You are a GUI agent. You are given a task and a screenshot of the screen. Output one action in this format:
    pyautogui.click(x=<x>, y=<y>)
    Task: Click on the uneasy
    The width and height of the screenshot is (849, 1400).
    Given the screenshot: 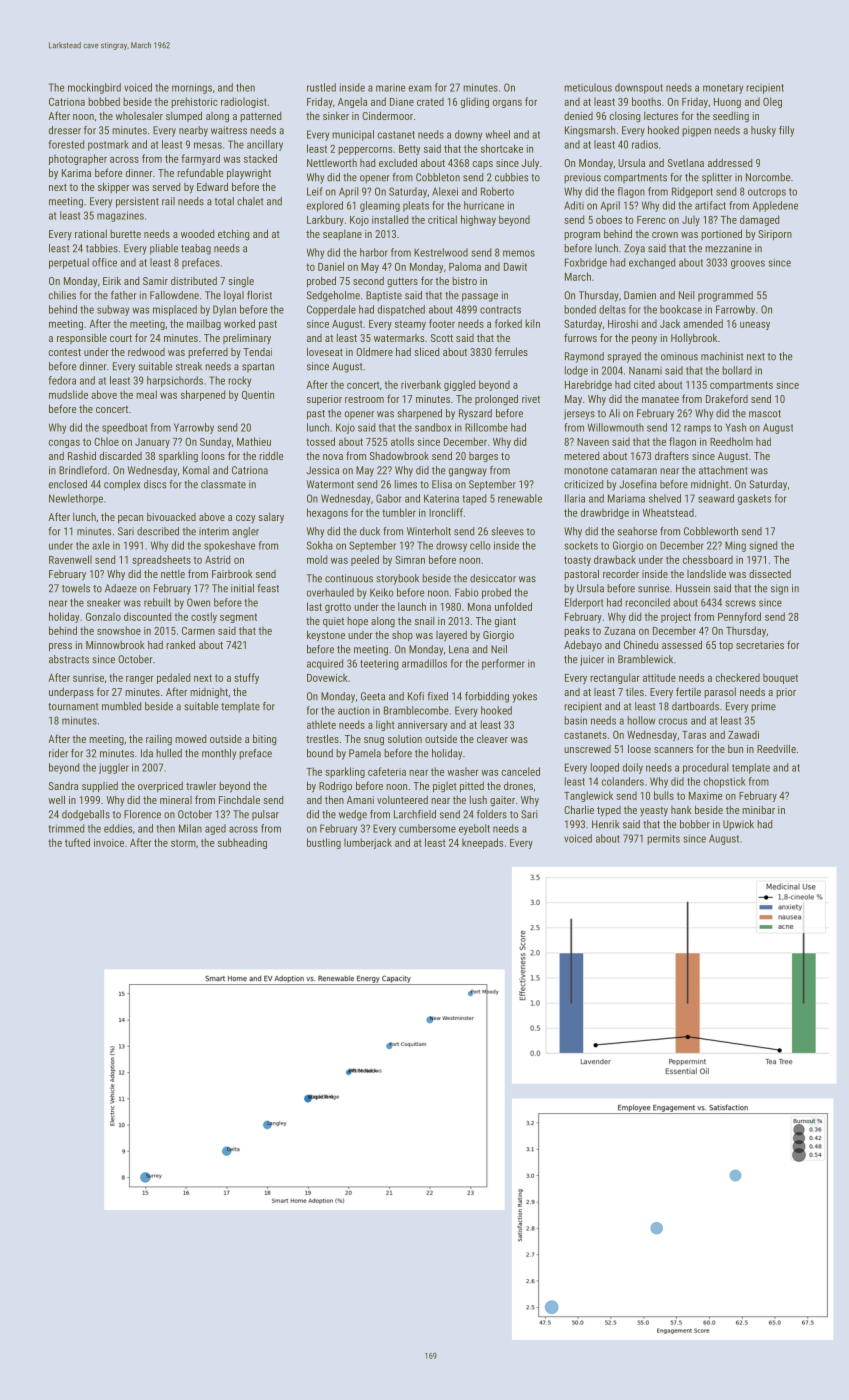 What is the action you would take?
    pyautogui.click(x=755, y=326)
